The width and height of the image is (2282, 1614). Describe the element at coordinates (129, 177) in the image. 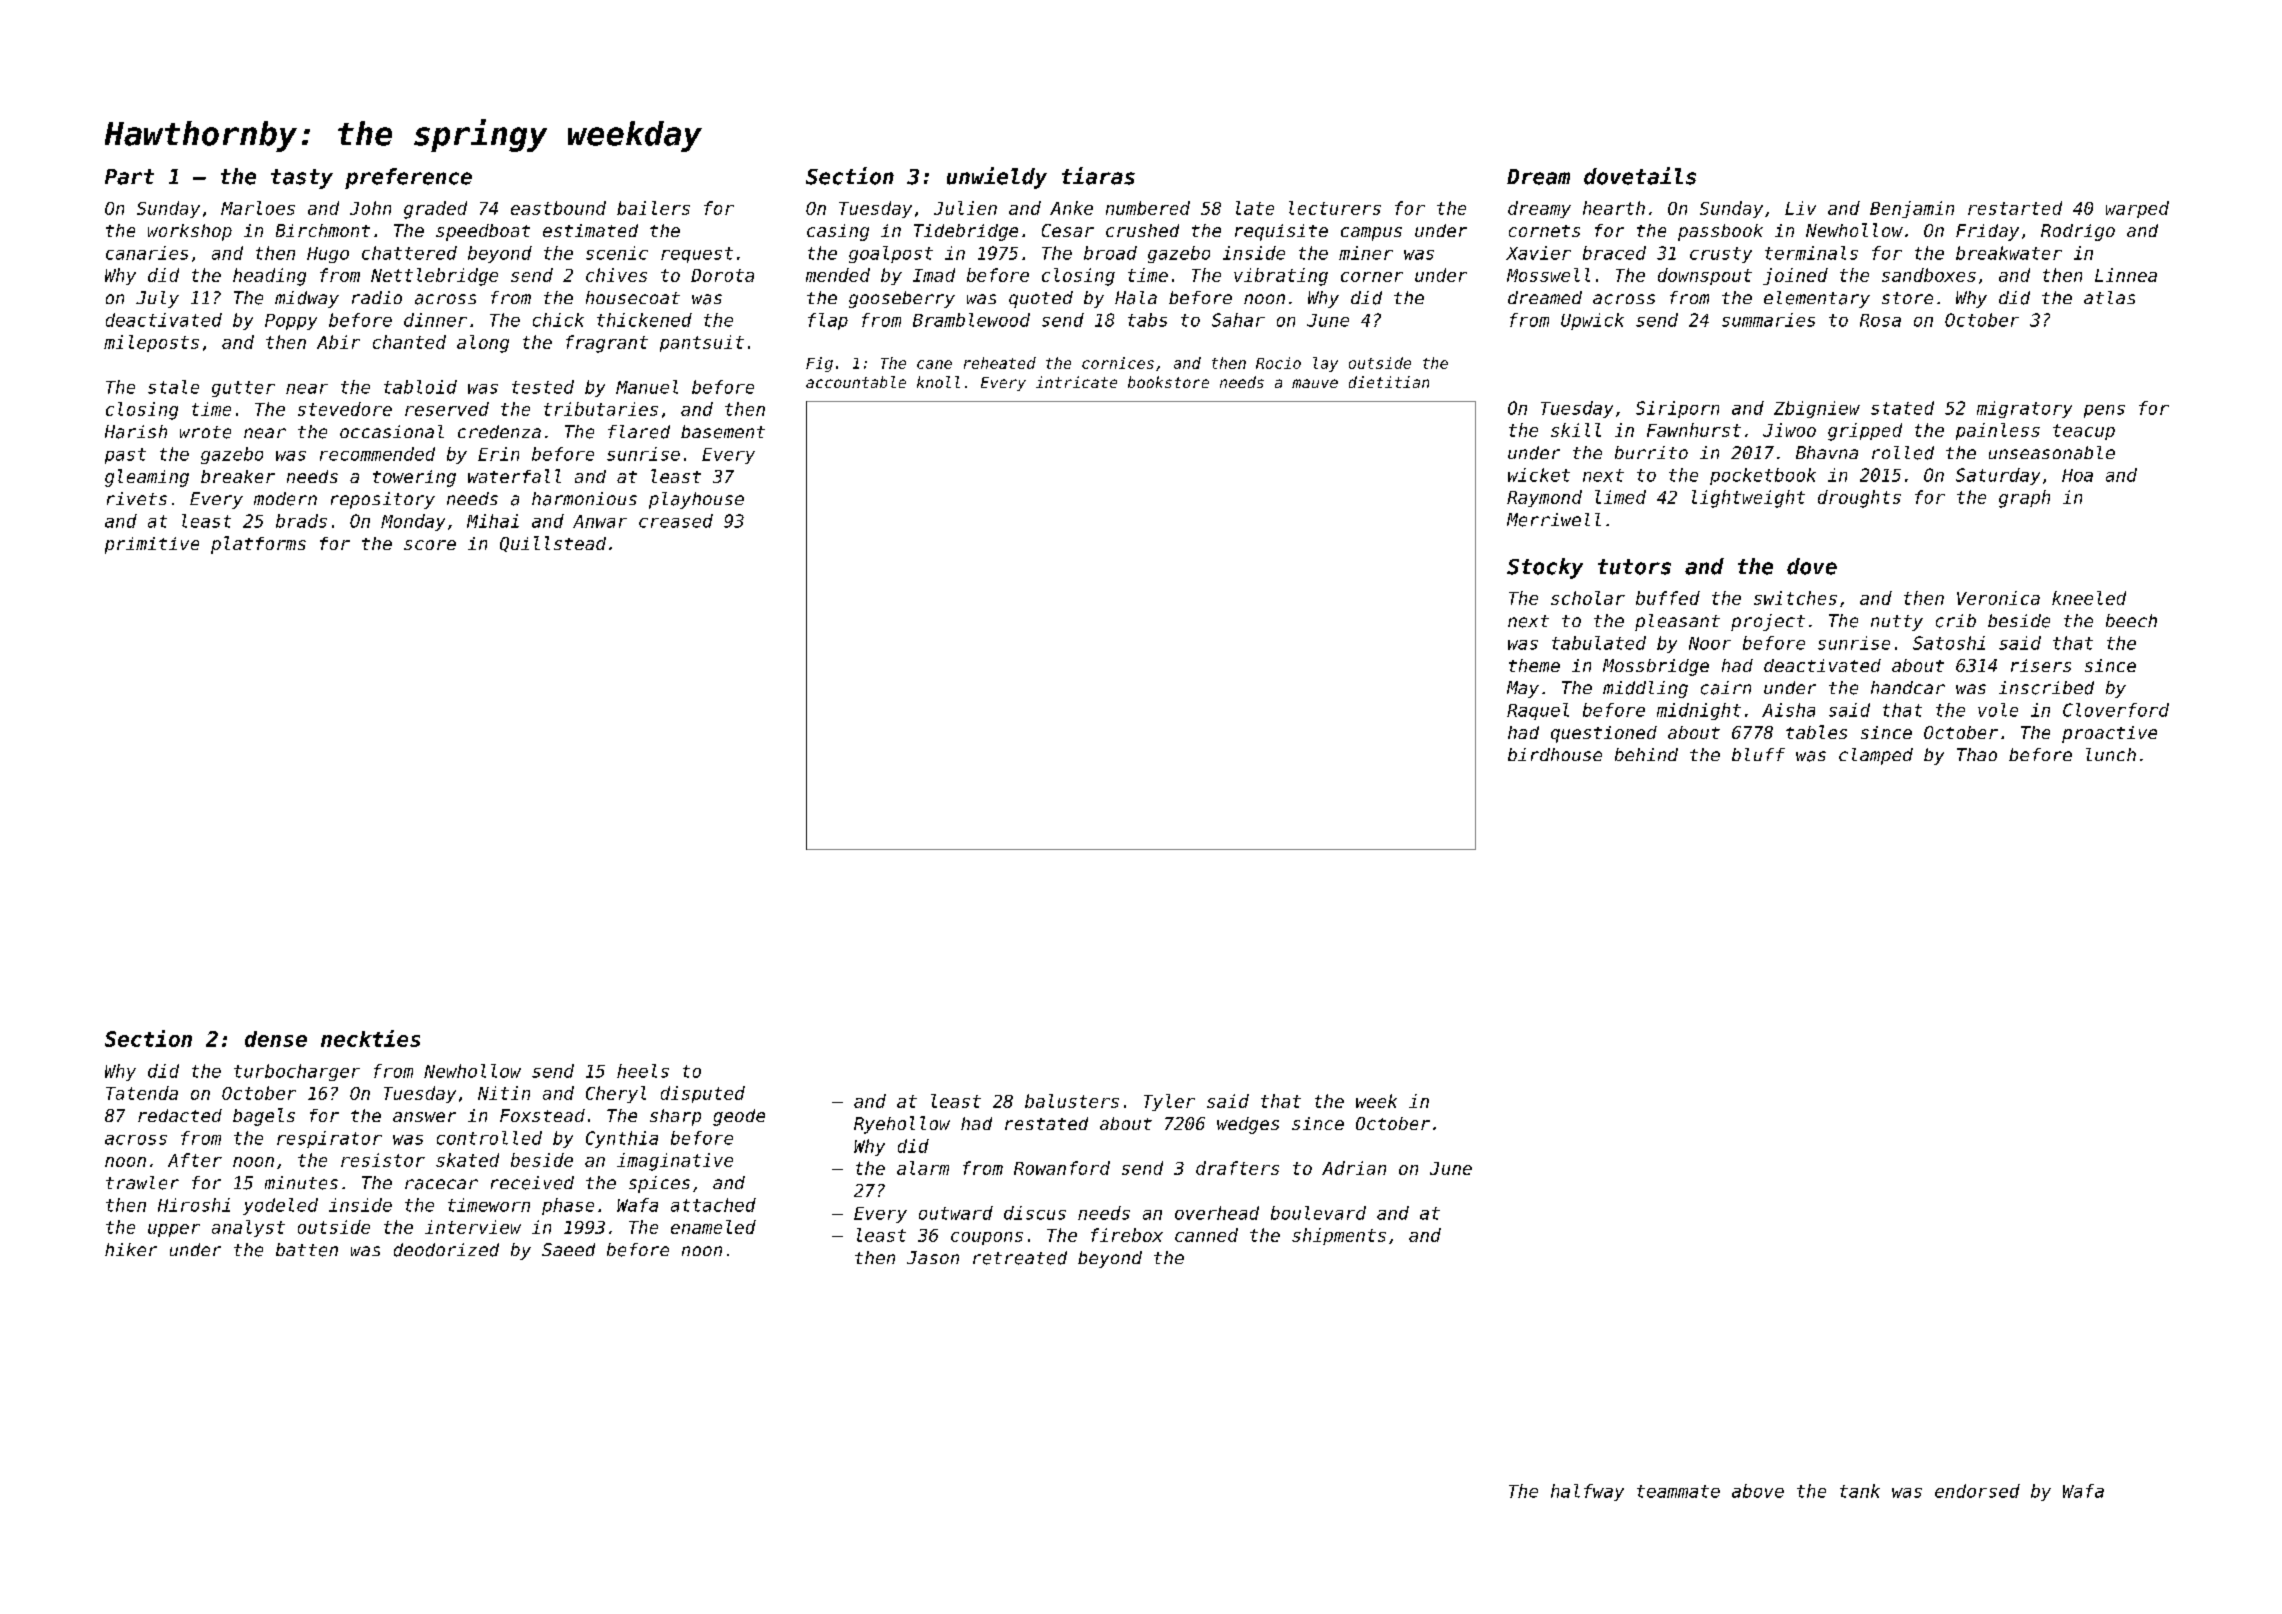

I see `Part` at that location.
